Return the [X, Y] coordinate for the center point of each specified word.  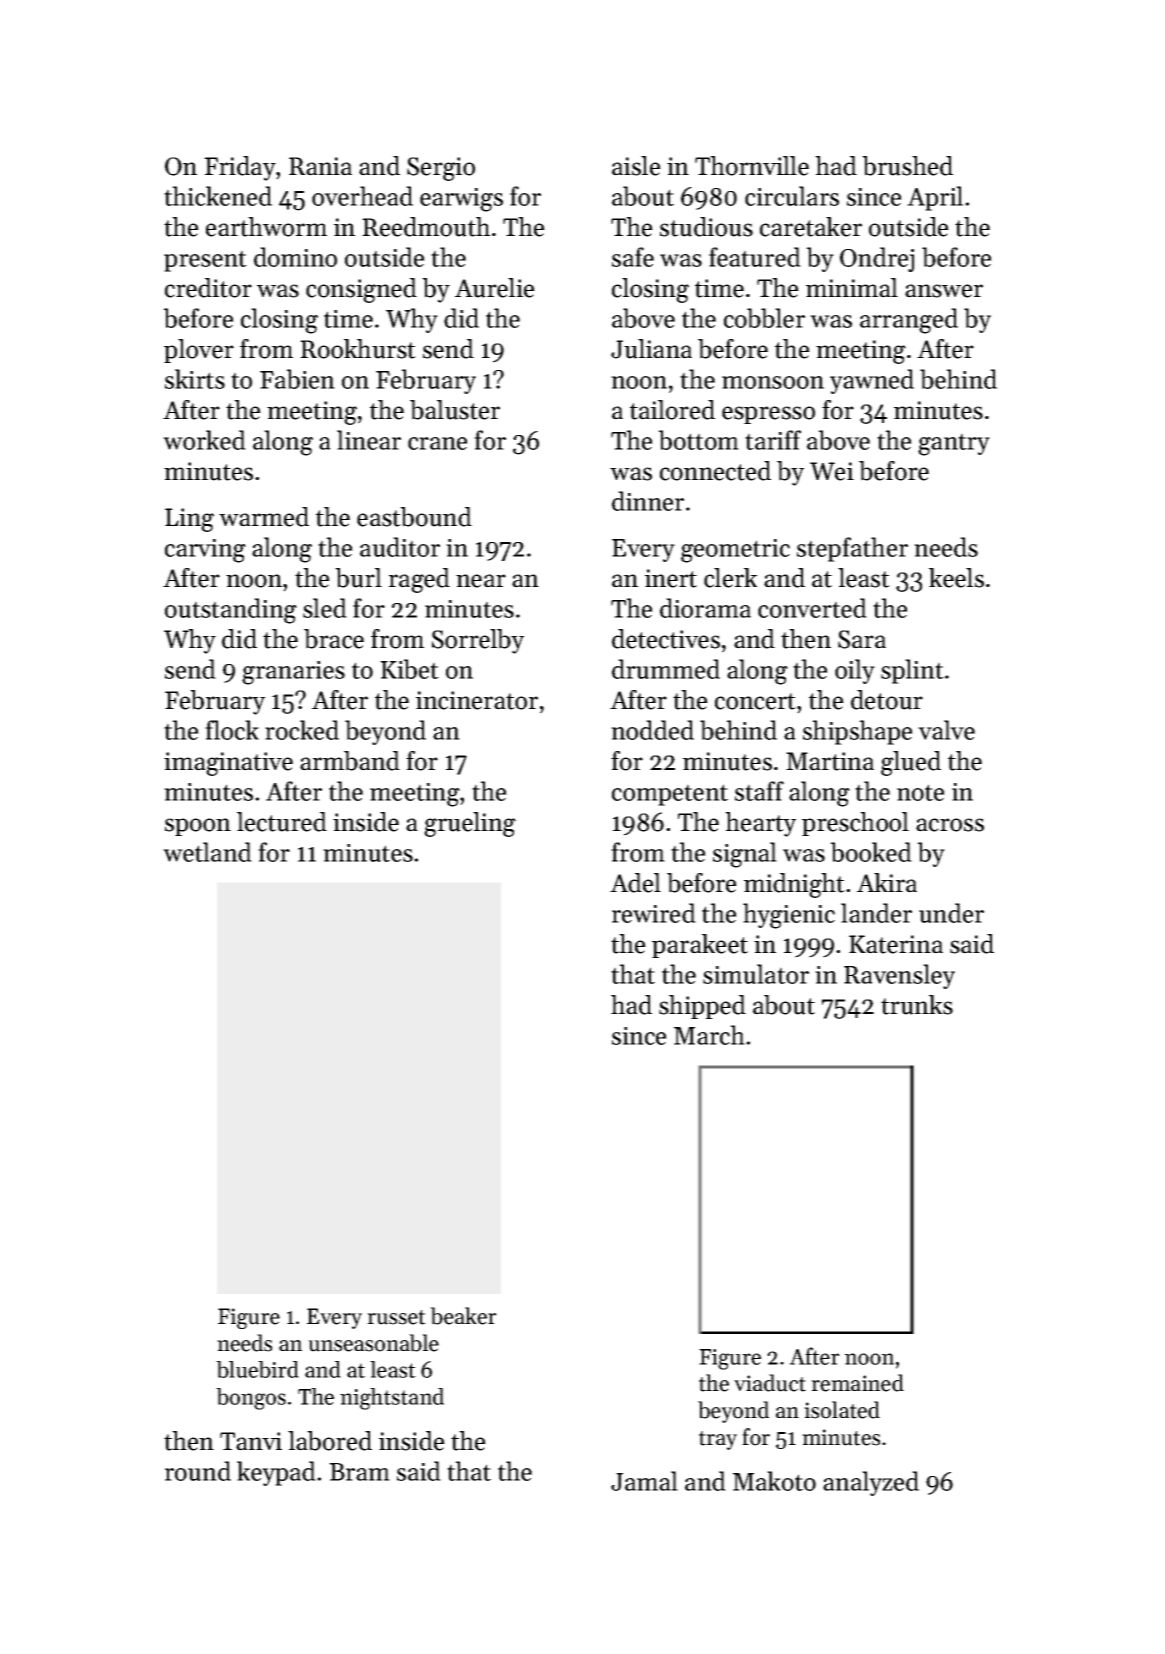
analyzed [871, 1483]
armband [350, 761]
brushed [907, 166]
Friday [240, 168]
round [198, 1471]
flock [232, 730]
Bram [359, 1472]
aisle [636, 166]
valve [946, 730]
